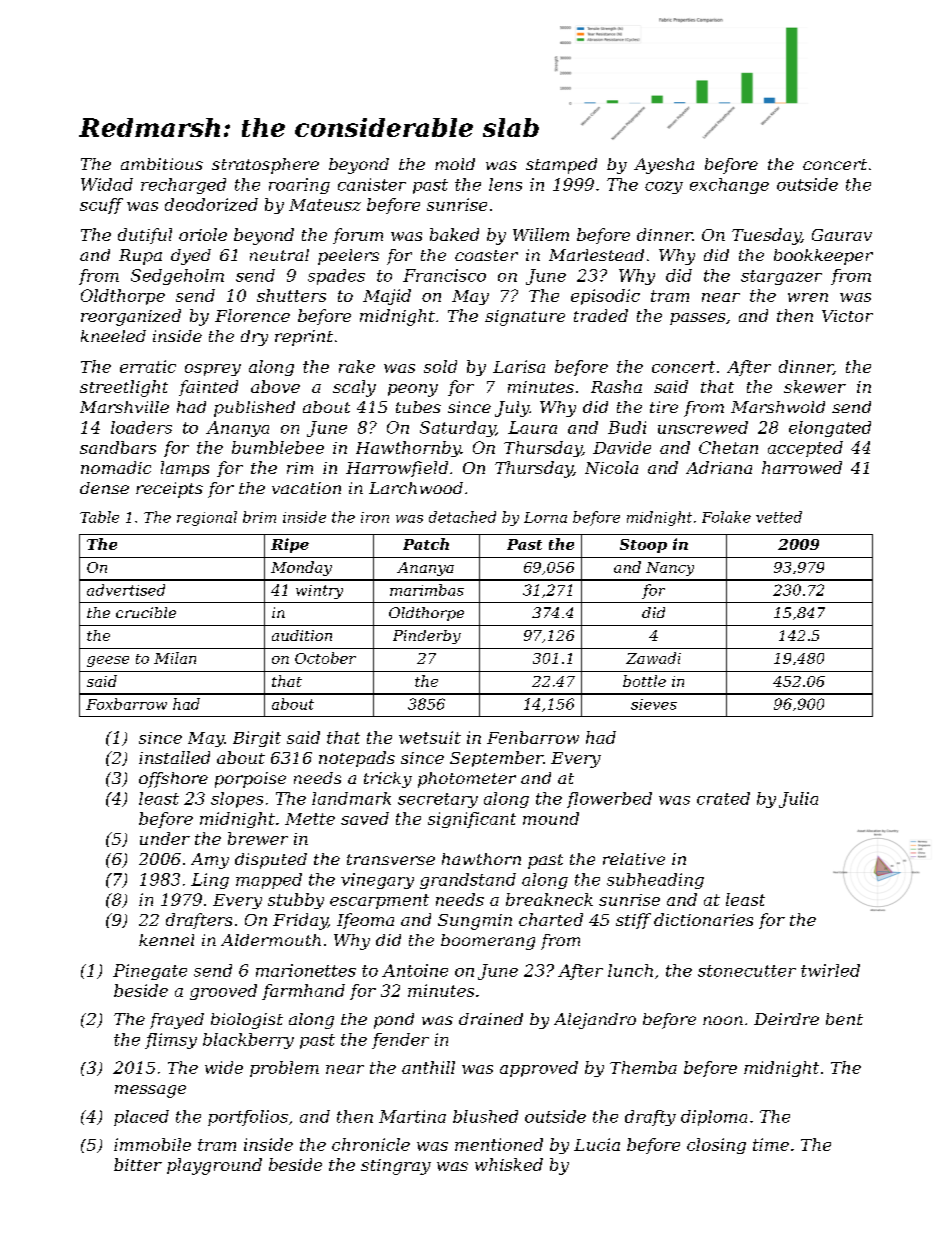 The image size is (952, 1233). I want to click on stratosphere, so click(265, 166).
